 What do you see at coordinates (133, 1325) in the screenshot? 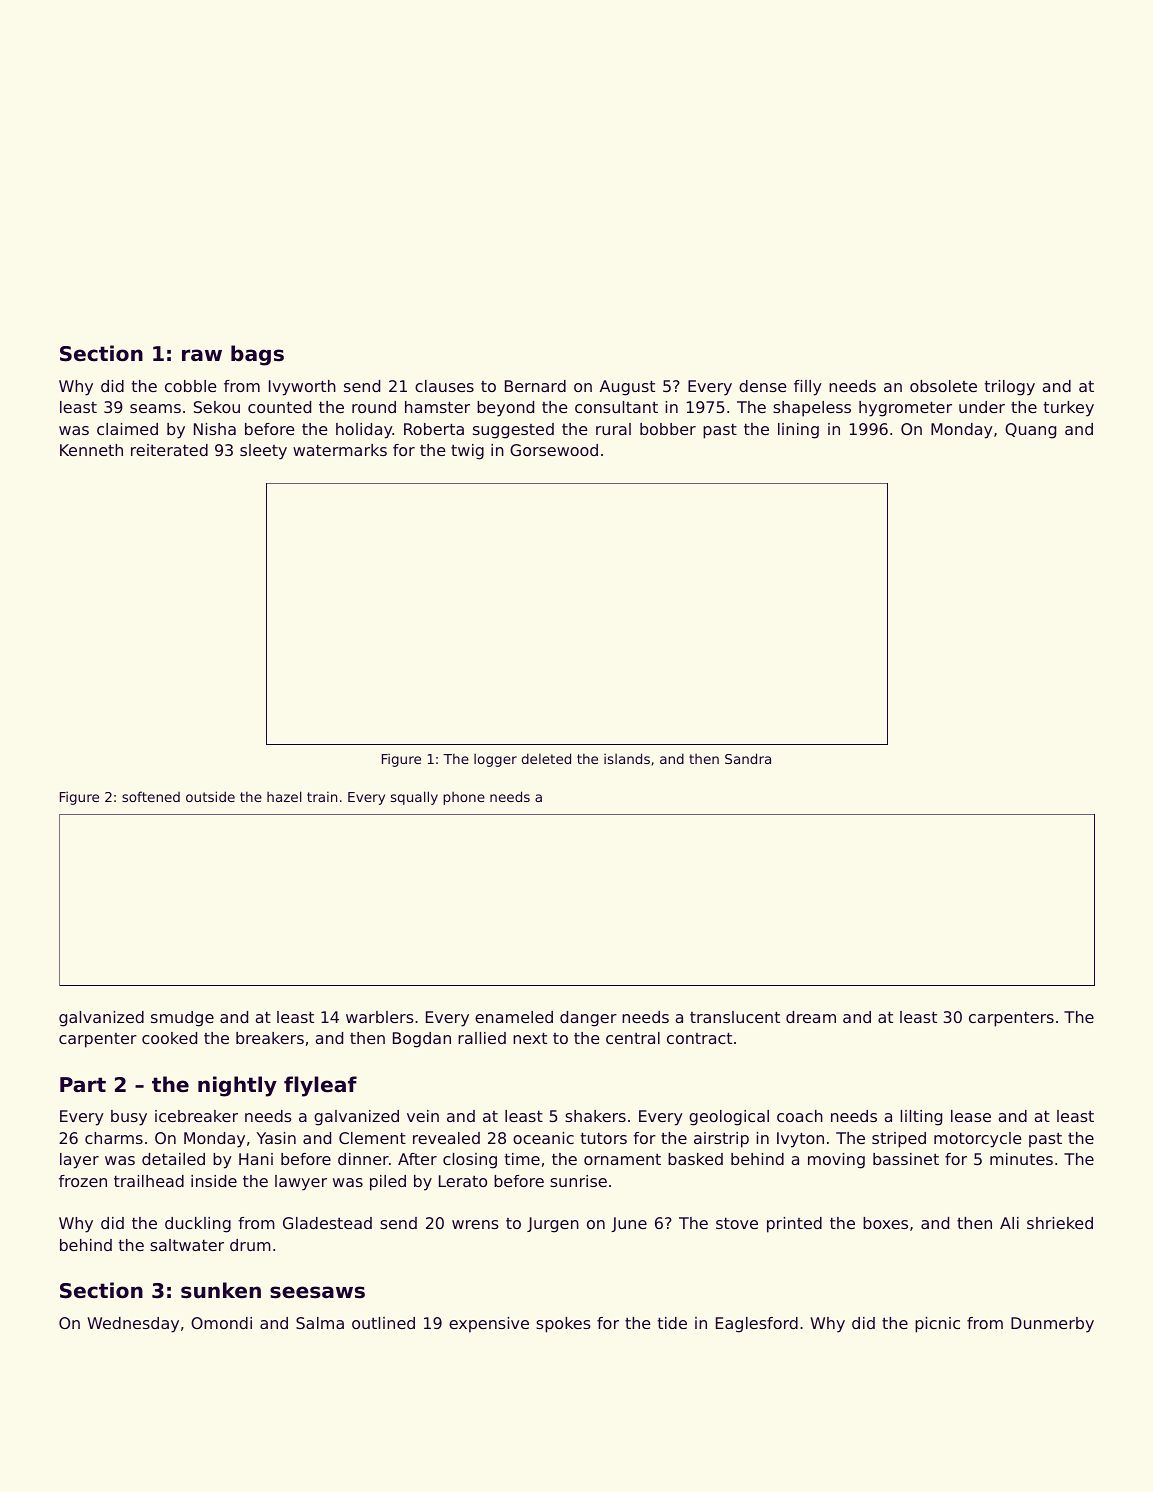
I see `Wednesday` at bounding box center [133, 1325].
